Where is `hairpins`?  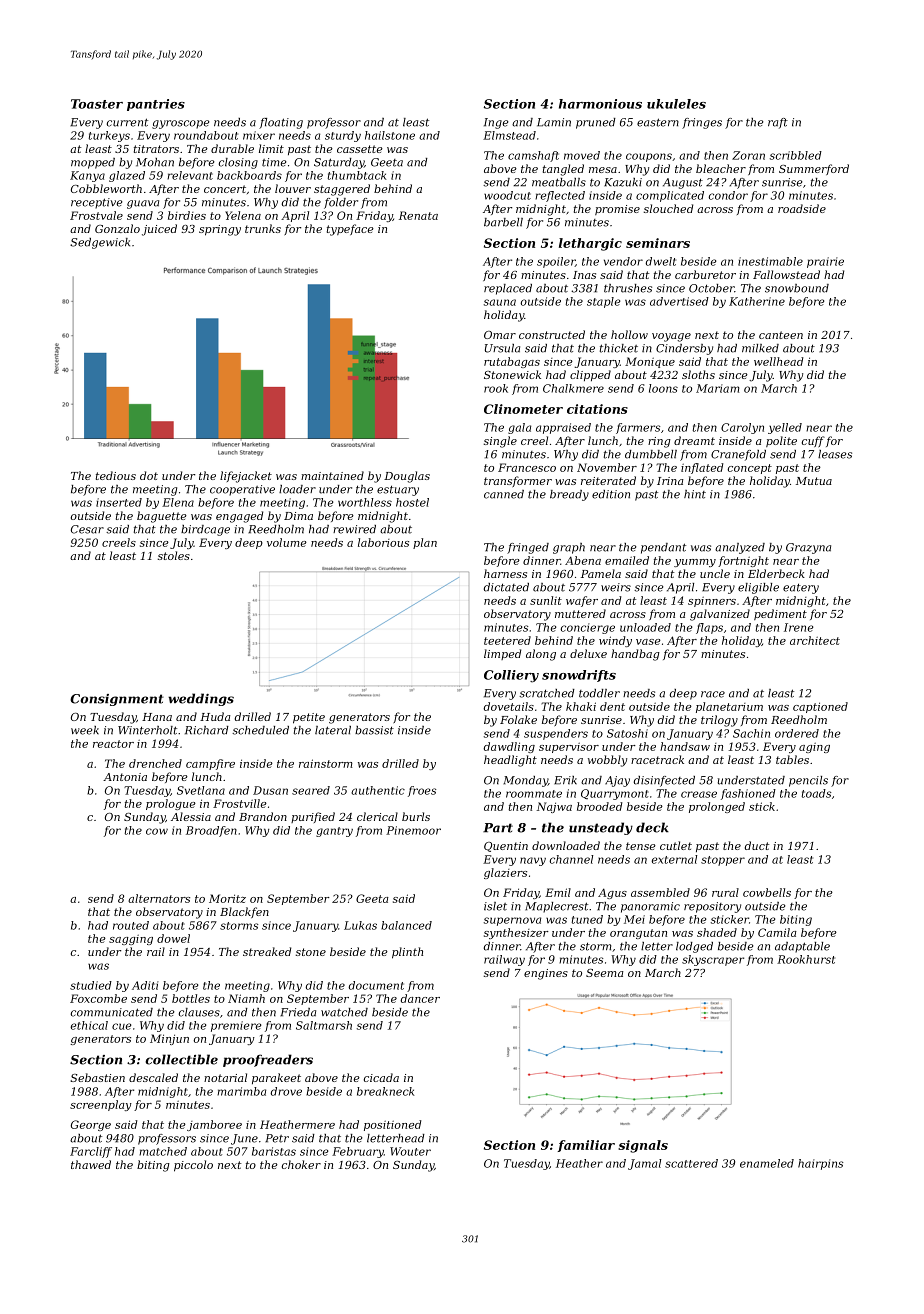
hairpins is located at coordinates (820, 1164).
